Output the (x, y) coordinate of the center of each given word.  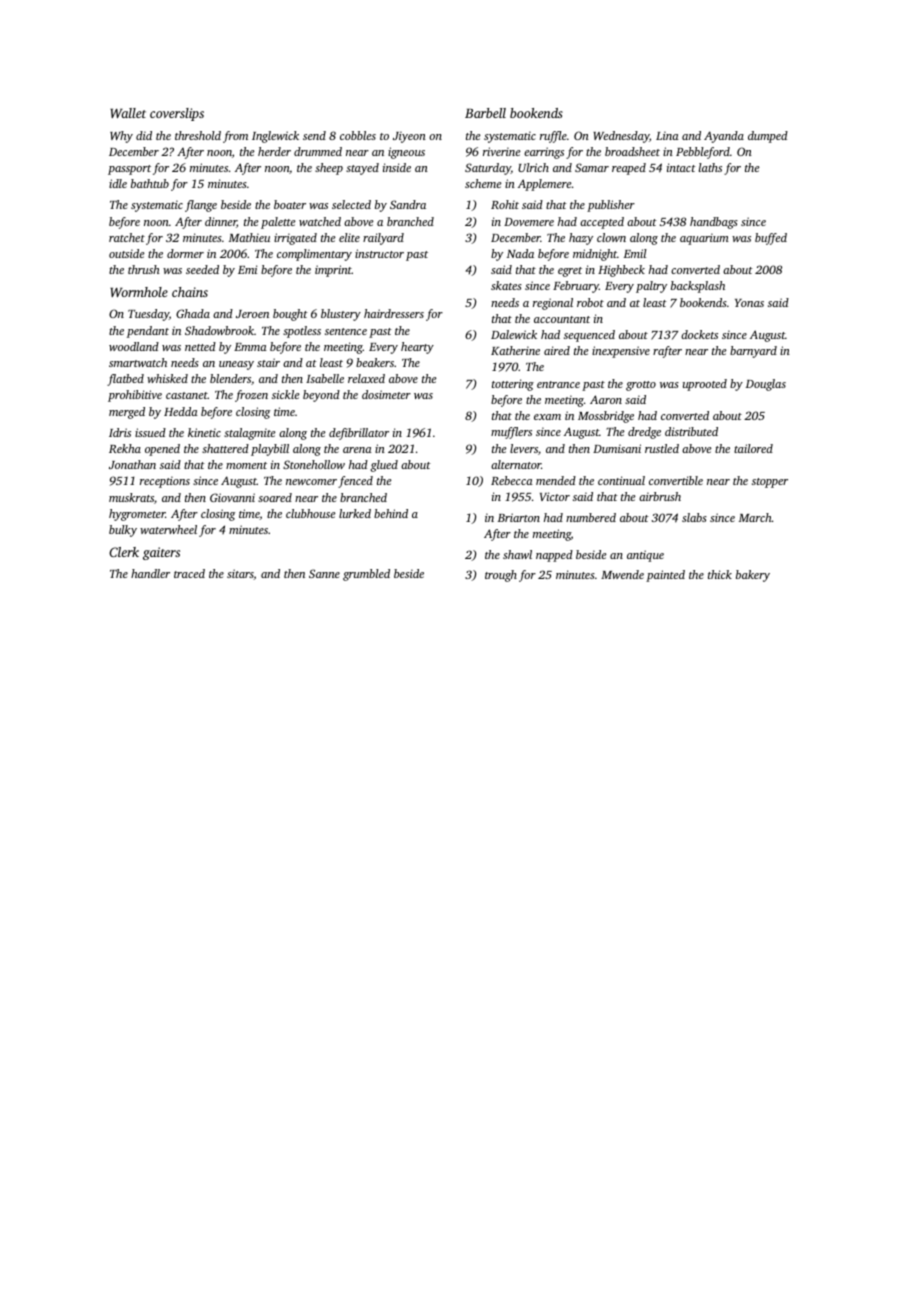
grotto (641, 386)
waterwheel (168, 529)
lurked (355, 513)
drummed (318, 151)
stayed (362, 169)
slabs (694, 517)
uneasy (236, 365)
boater (290, 204)
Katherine (515, 350)
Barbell (485, 113)
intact (681, 167)
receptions (165, 482)
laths (710, 167)
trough (501, 576)
